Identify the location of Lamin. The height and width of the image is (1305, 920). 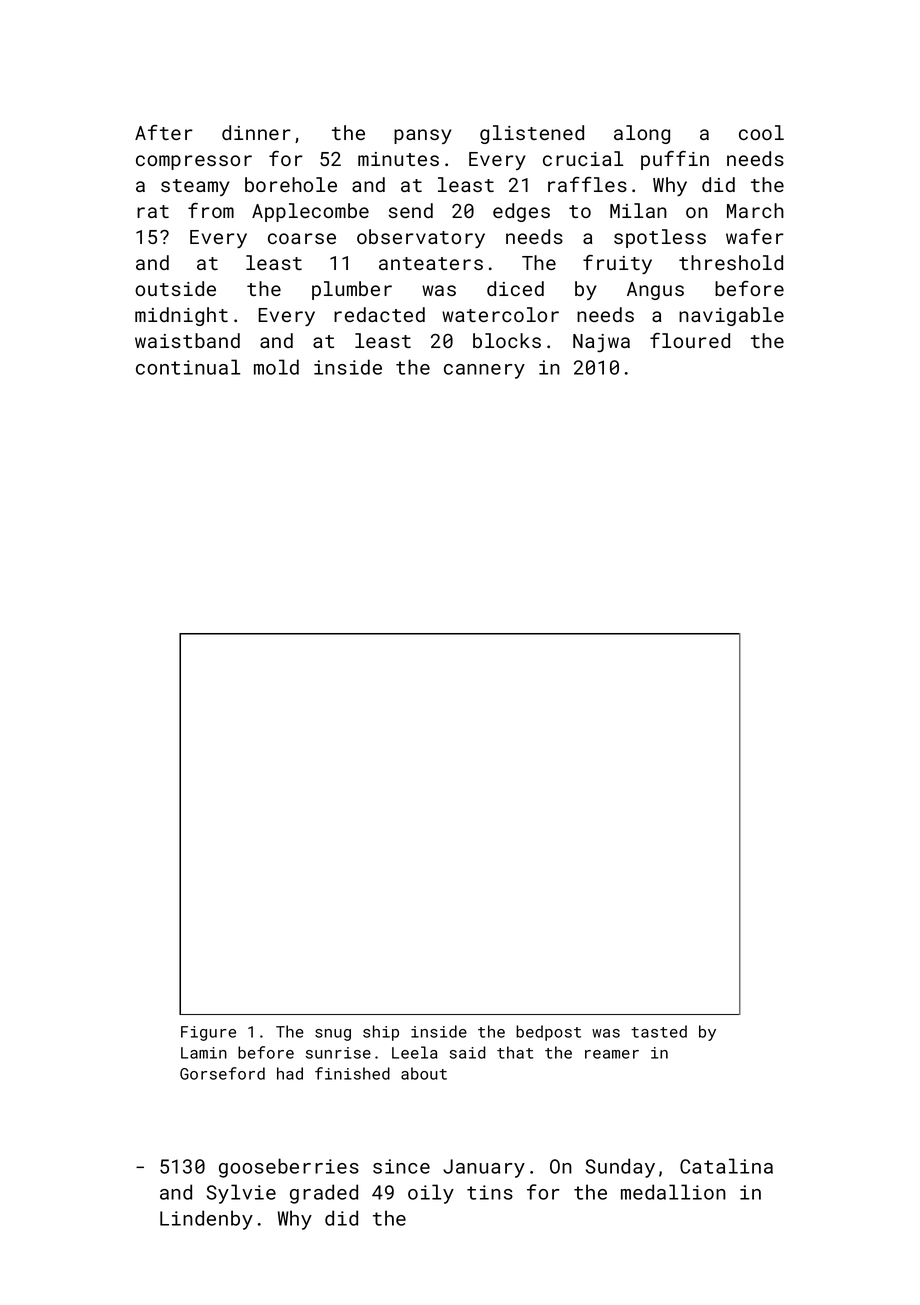
(204, 1053).
